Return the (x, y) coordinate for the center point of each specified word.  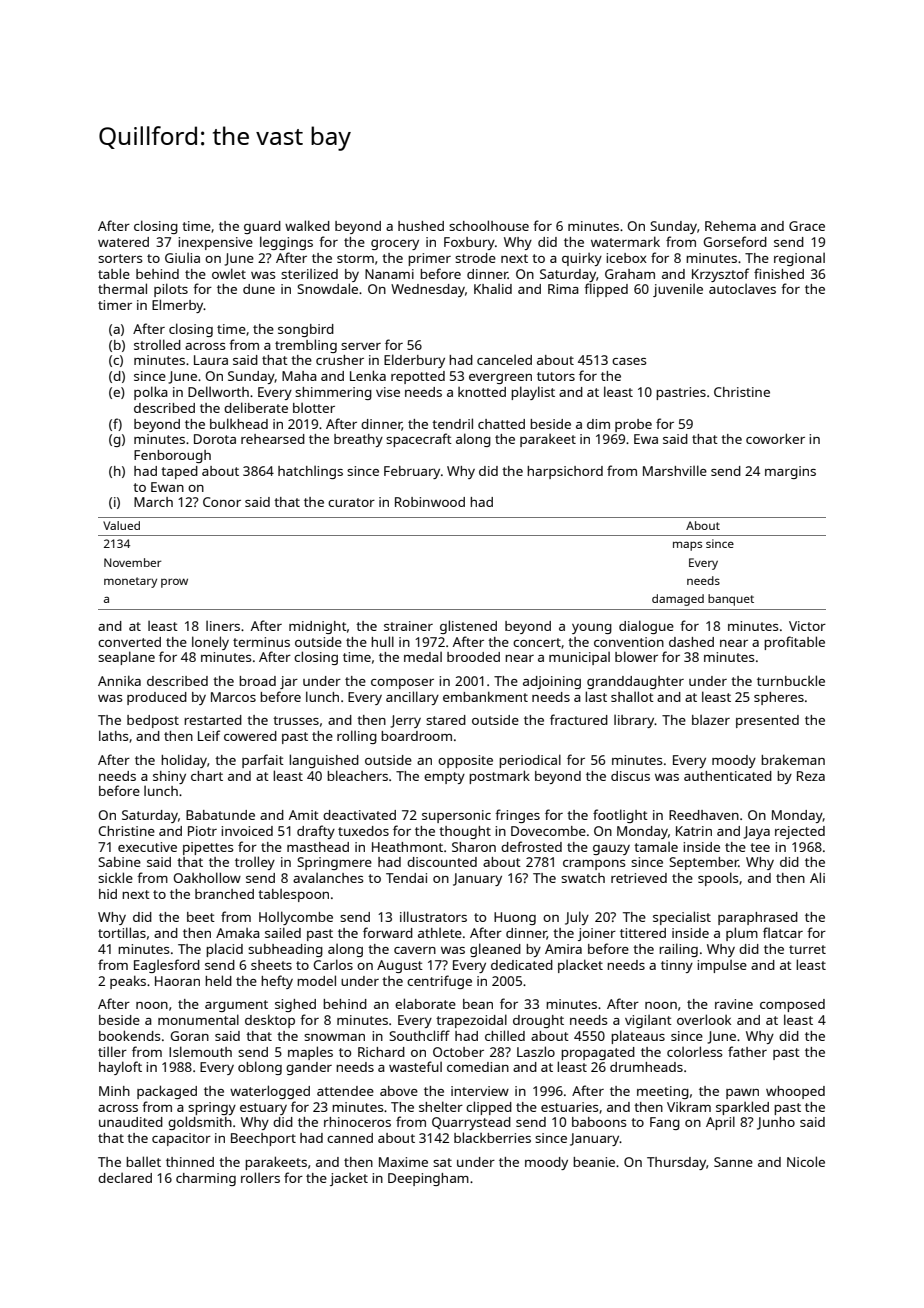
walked (307, 225)
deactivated (359, 815)
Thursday (676, 1163)
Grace (807, 226)
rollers (260, 1177)
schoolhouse (489, 225)
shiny (169, 777)
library (634, 721)
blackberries (492, 1137)
